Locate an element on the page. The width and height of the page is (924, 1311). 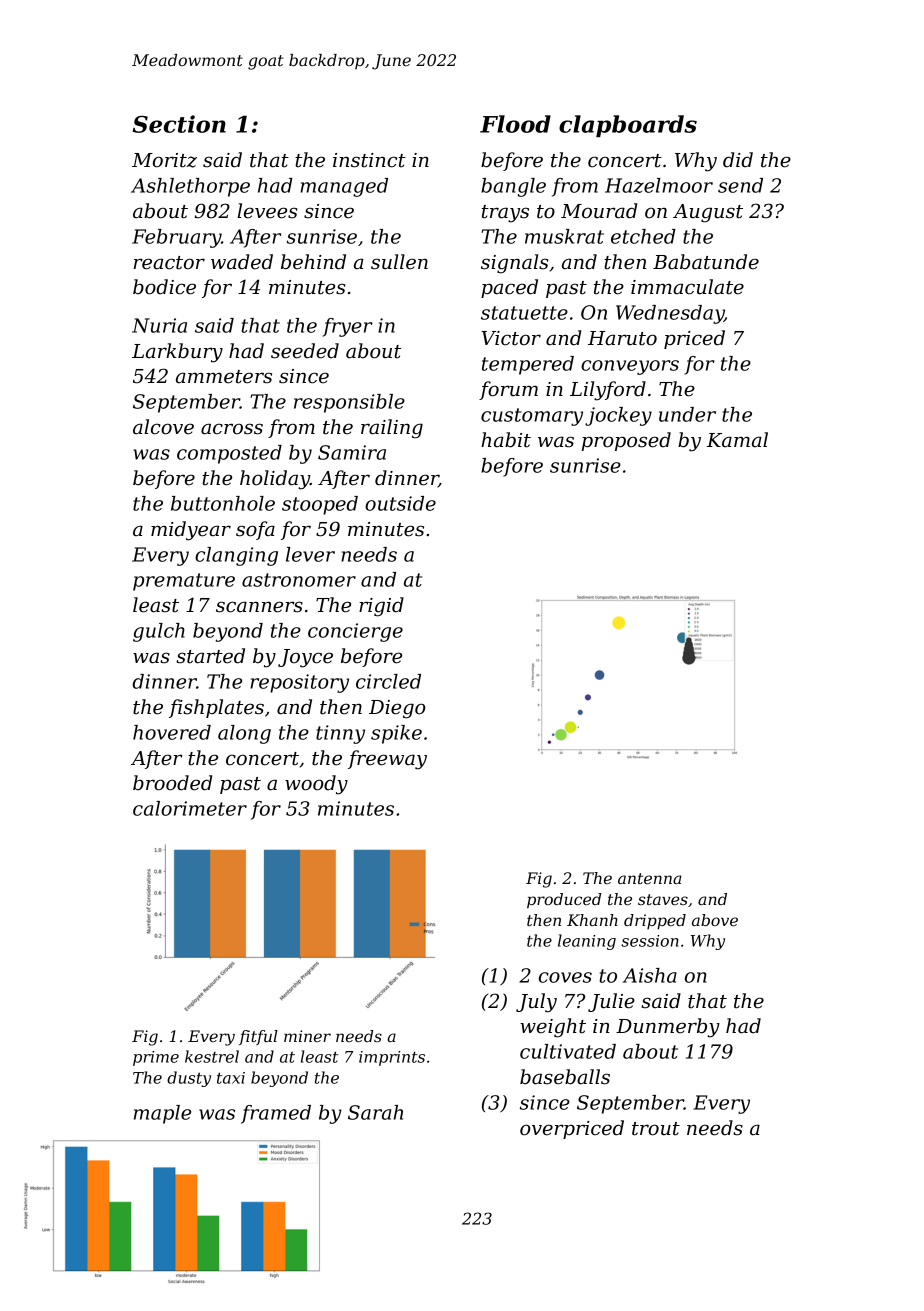
forum is located at coordinates (508, 390).
